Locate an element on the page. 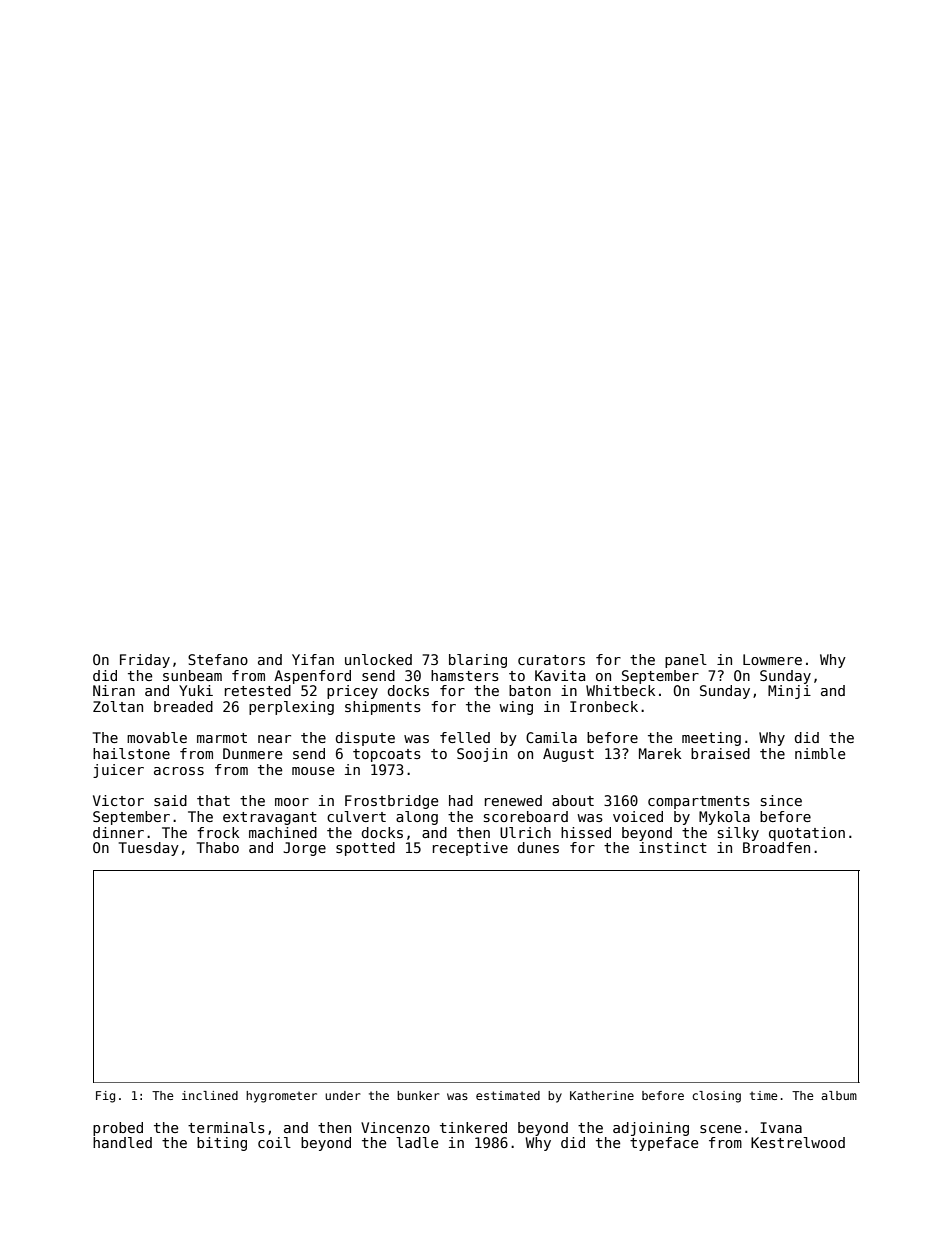  Katherine is located at coordinates (602, 1095).
